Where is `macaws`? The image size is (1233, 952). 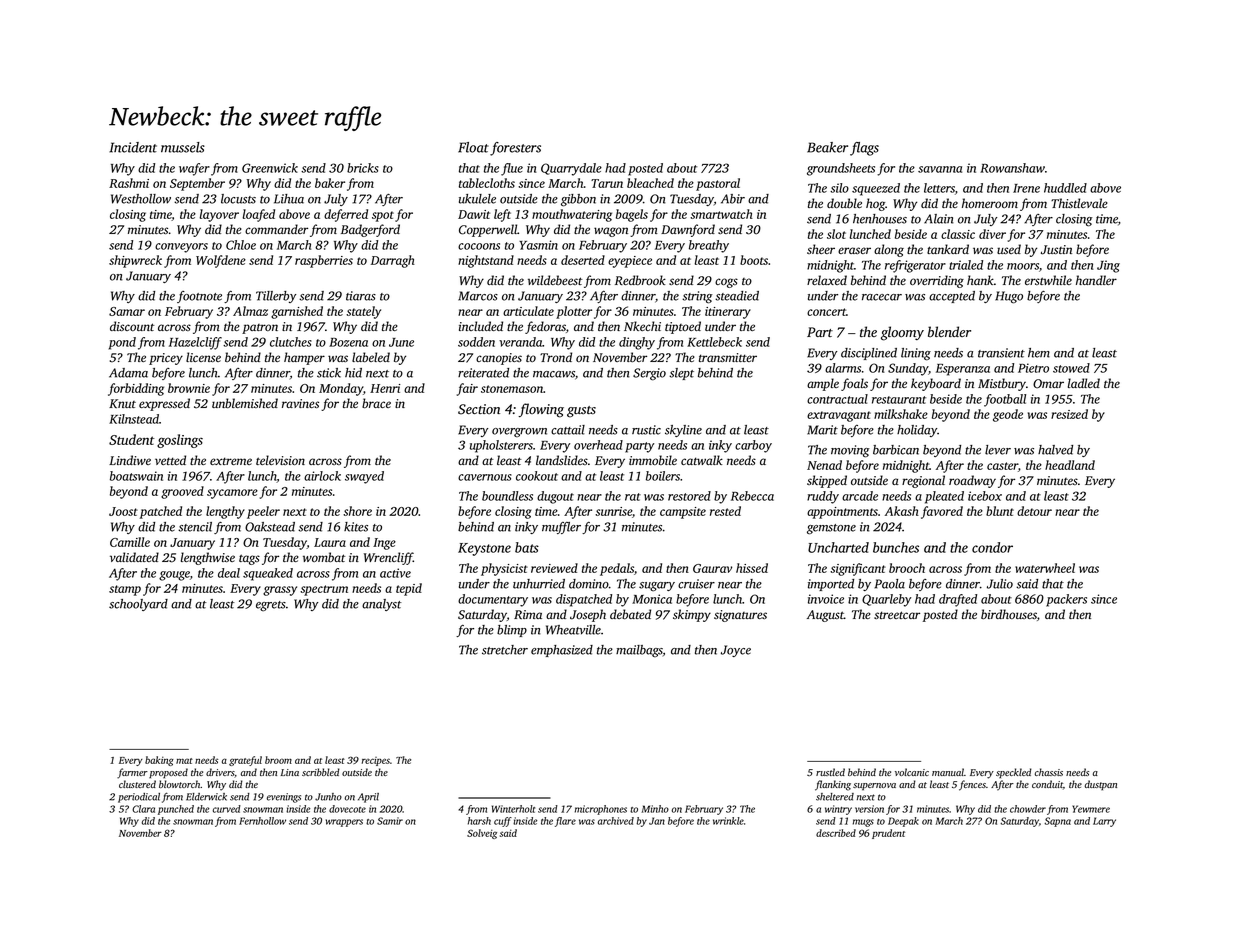 macaws is located at coordinates (554, 374).
